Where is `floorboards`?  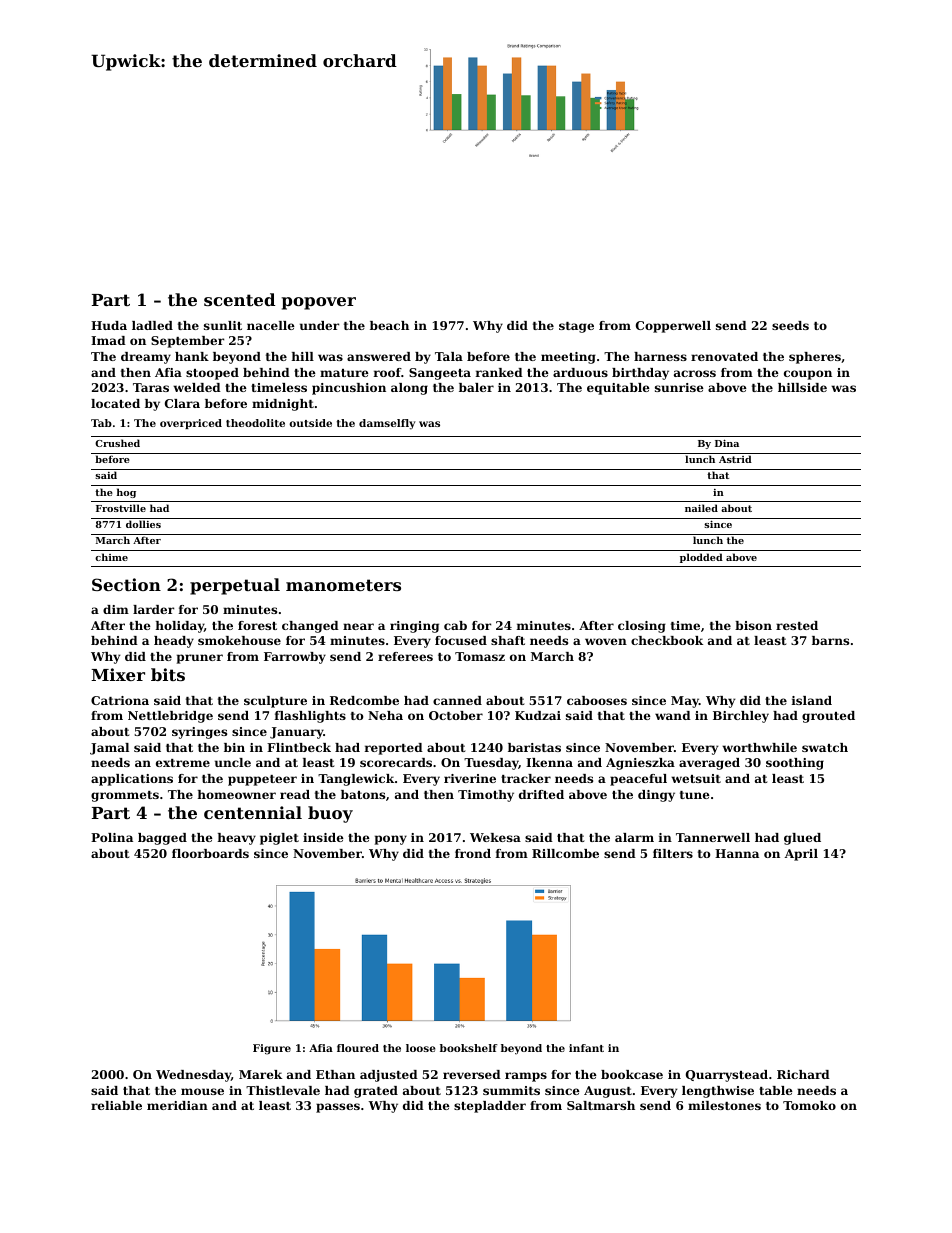
floorboards is located at coordinates (210, 853).
